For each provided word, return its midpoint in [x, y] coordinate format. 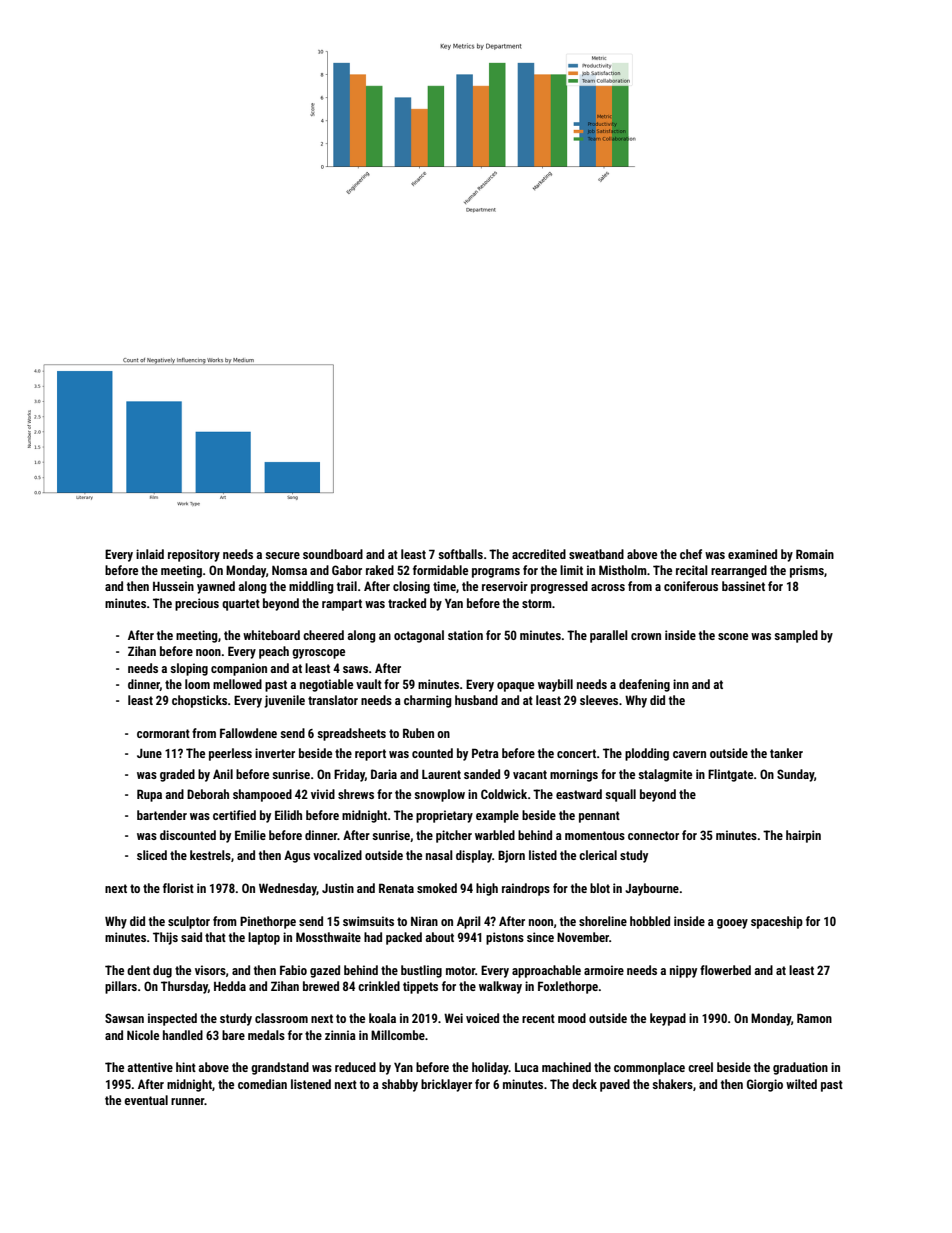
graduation [800, 1068]
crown [646, 636]
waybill [555, 685]
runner [188, 1101]
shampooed [262, 795]
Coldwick [504, 794]
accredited [539, 554]
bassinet [743, 586]
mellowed [237, 684]
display [474, 856]
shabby [400, 1085]
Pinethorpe [268, 922]
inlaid [150, 554]
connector [653, 835]
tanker [786, 753]
